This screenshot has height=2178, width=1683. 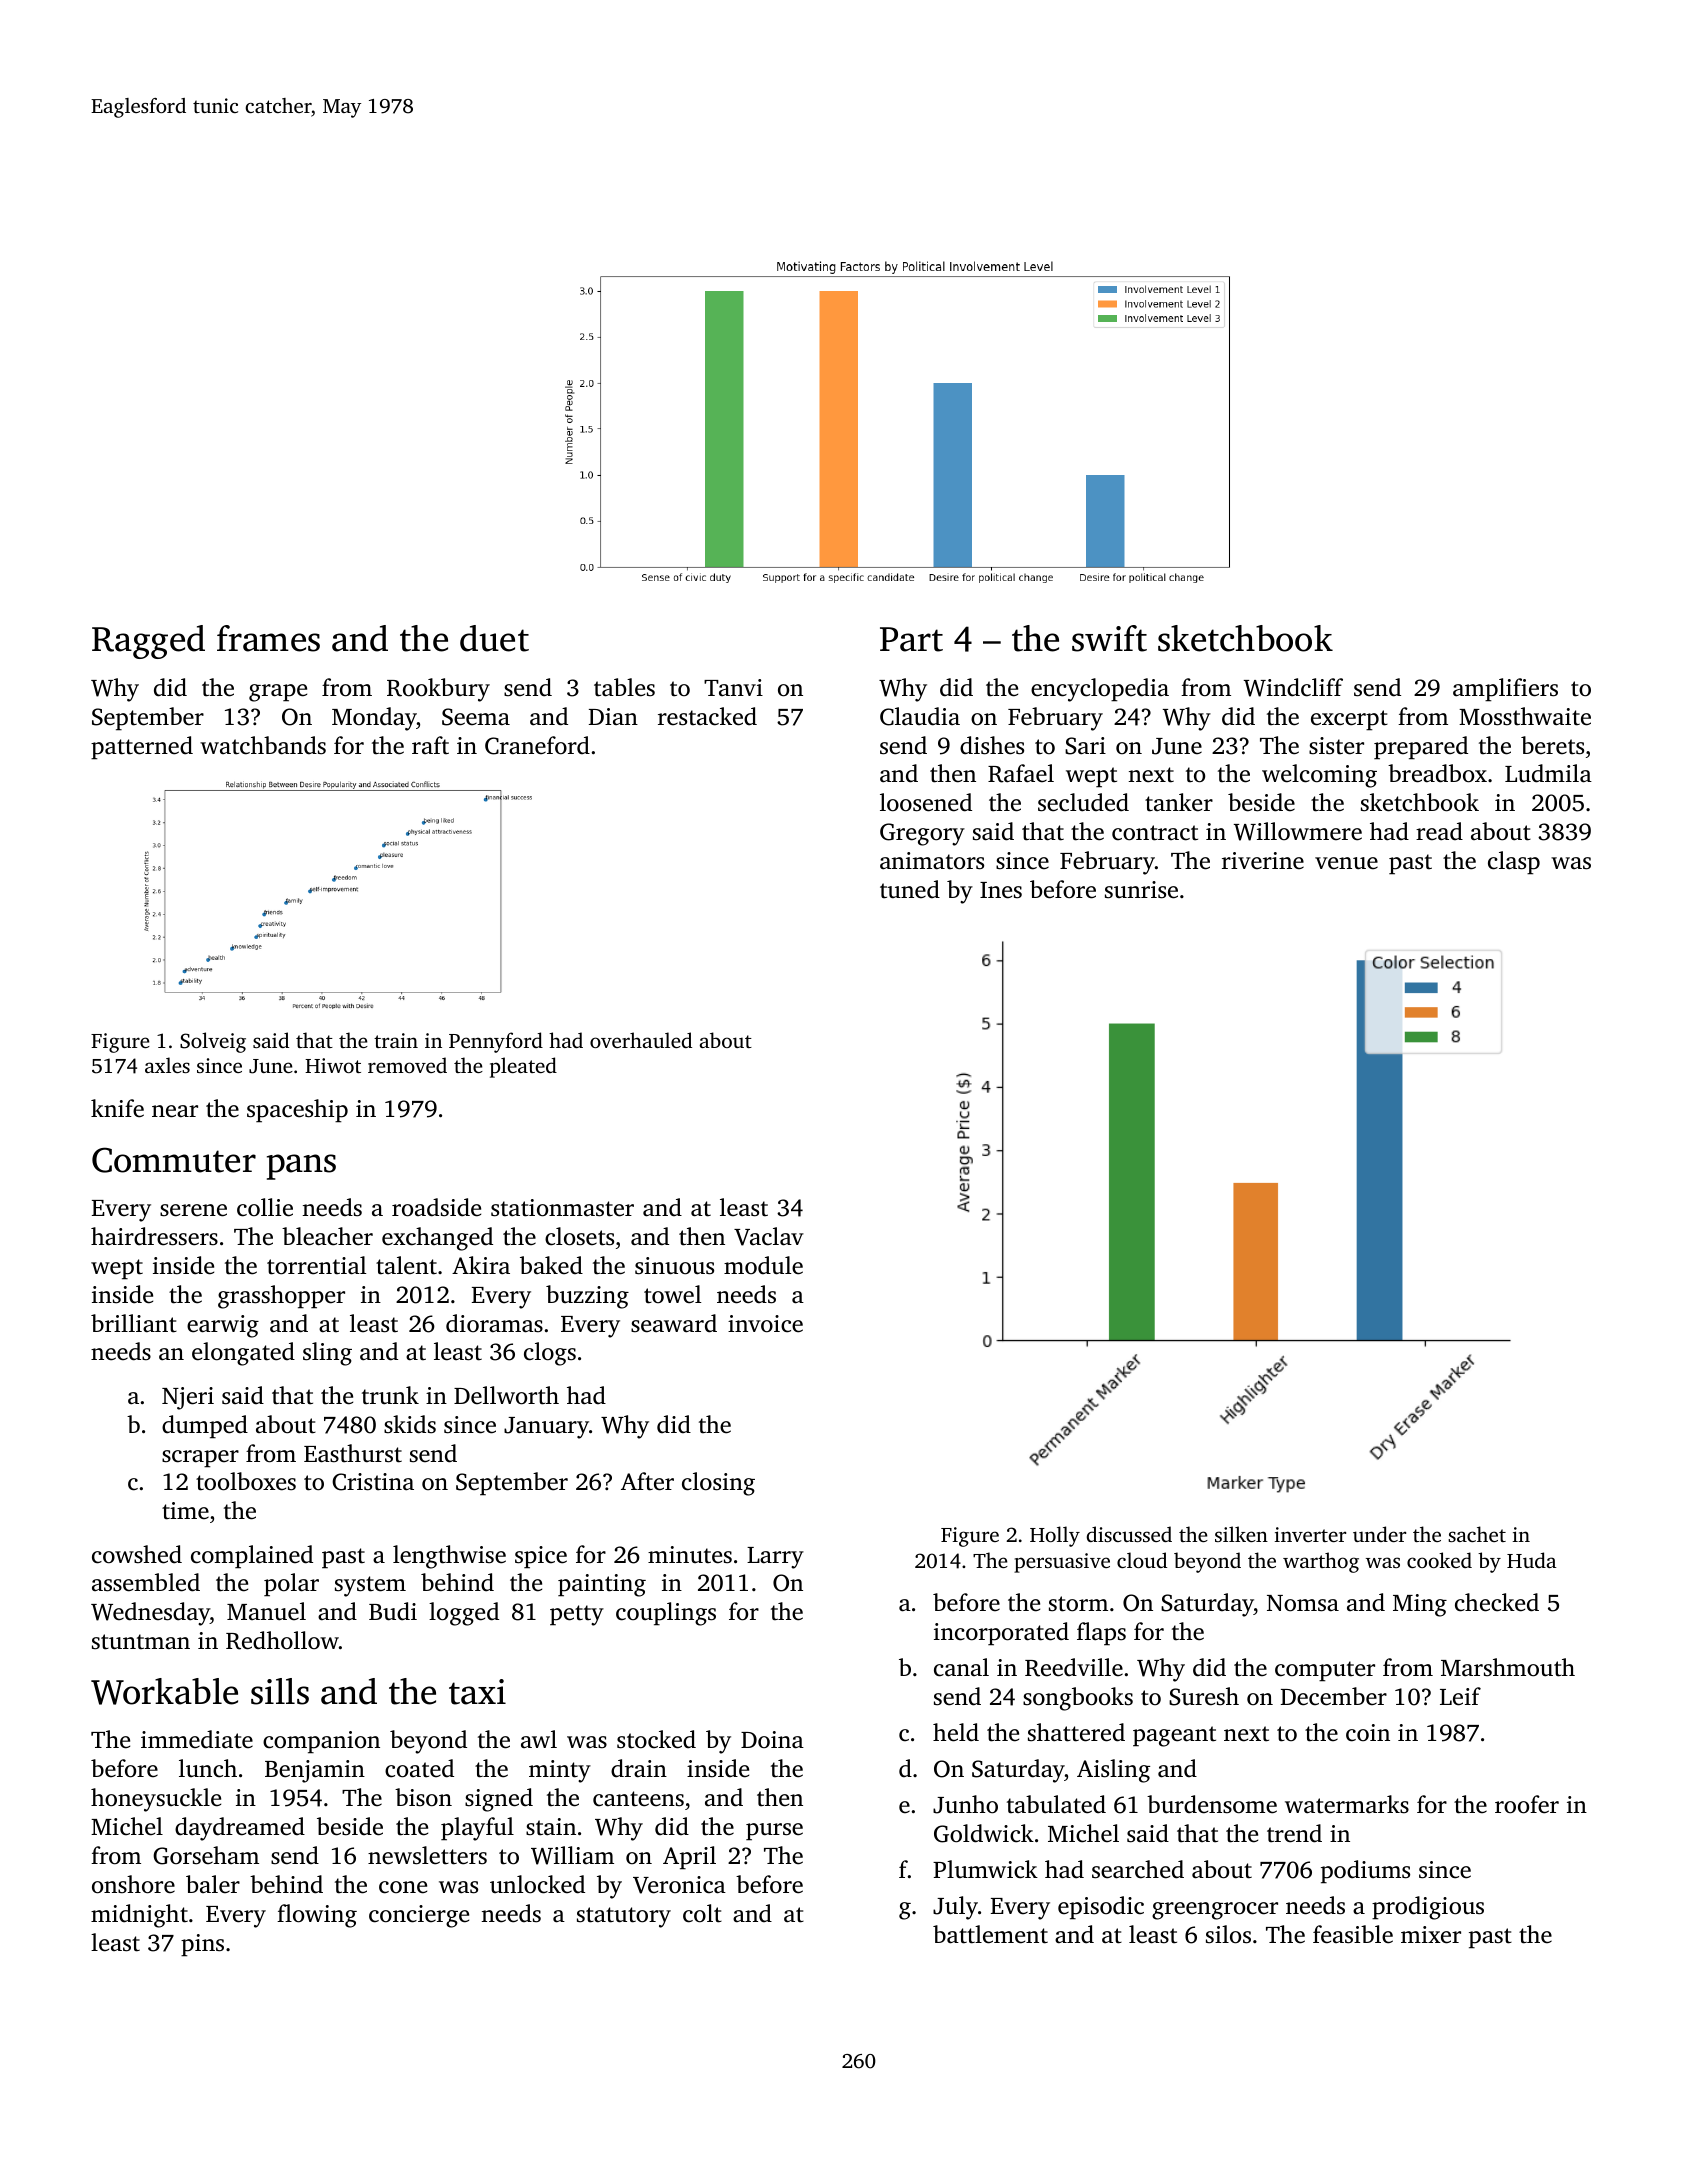 What do you see at coordinates (926, 802) in the screenshot?
I see `loosened` at bounding box center [926, 802].
